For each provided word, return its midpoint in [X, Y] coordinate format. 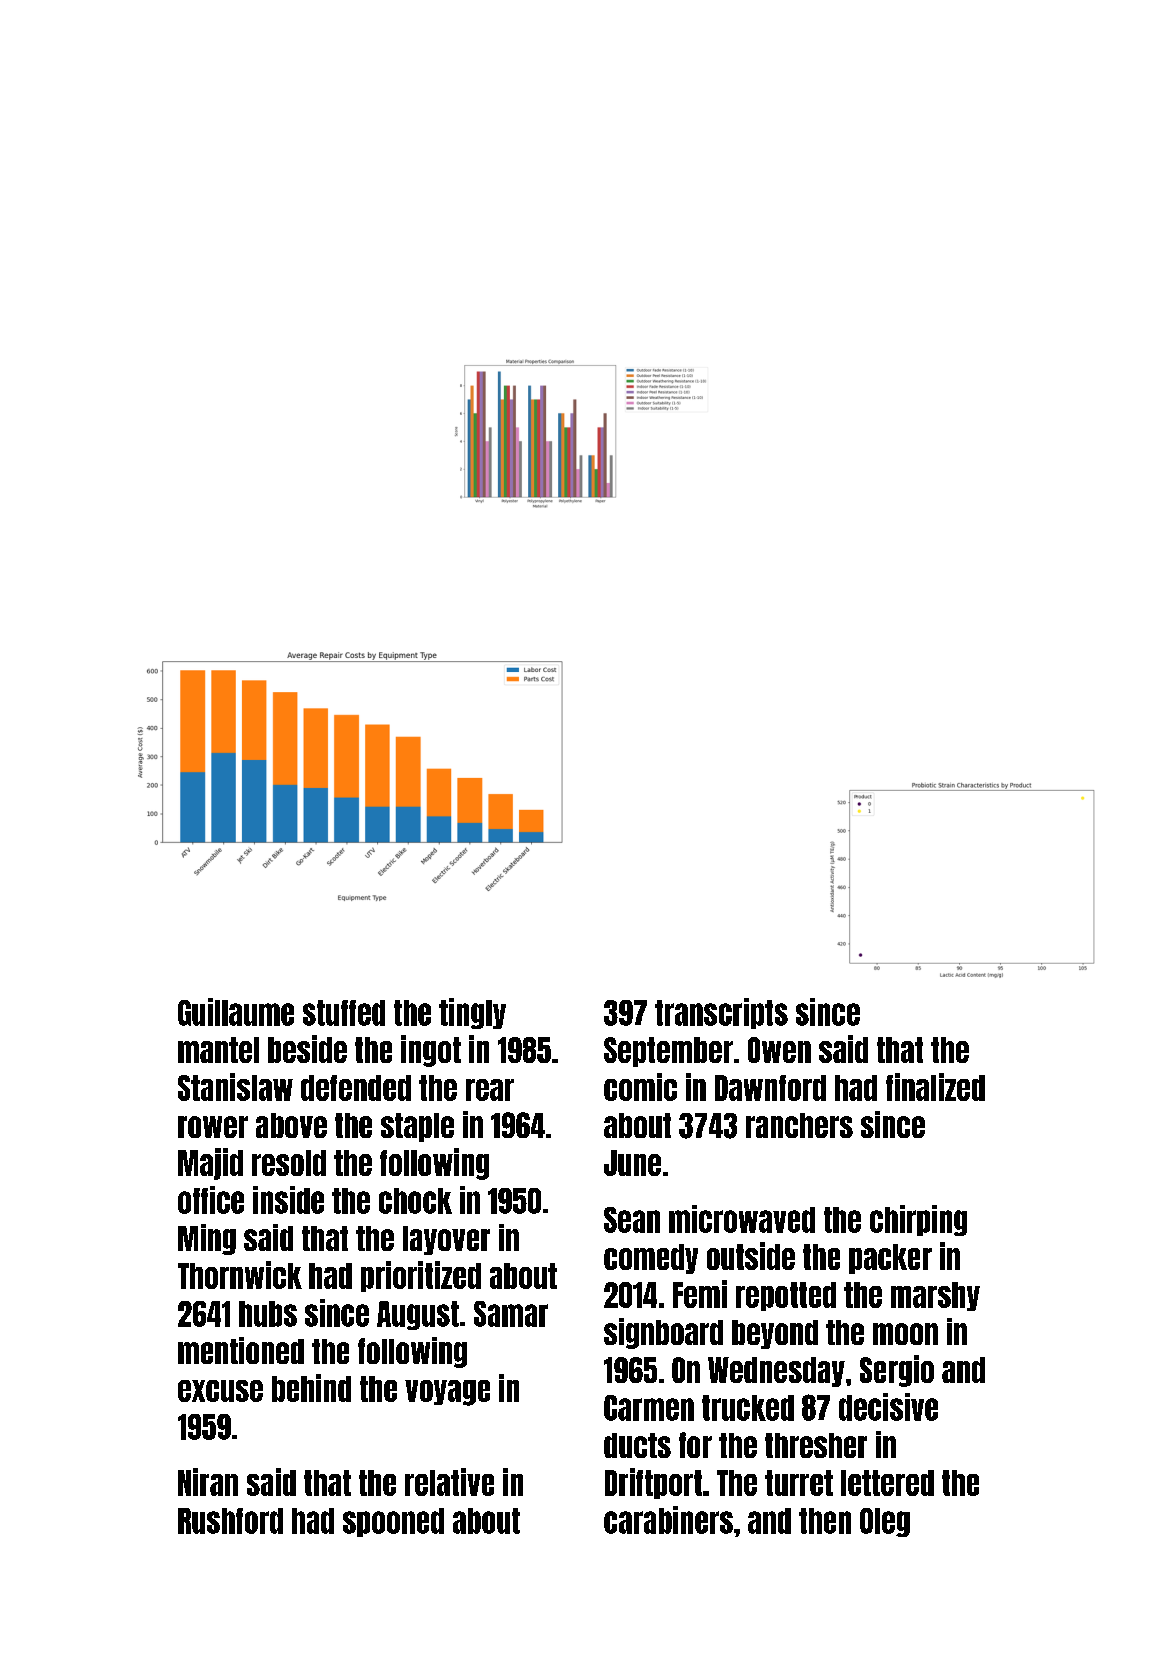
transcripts [721, 1013]
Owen [779, 1050]
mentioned [241, 1350]
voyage [447, 1393]
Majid [210, 1164]
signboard [663, 1333]
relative [449, 1482]
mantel [218, 1050]
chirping [918, 1220]
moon [905, 1334]
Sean [632, 1220]
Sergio [897, 1371]
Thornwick [240, 1275]
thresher [816, 1445]
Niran [208, 1482]
